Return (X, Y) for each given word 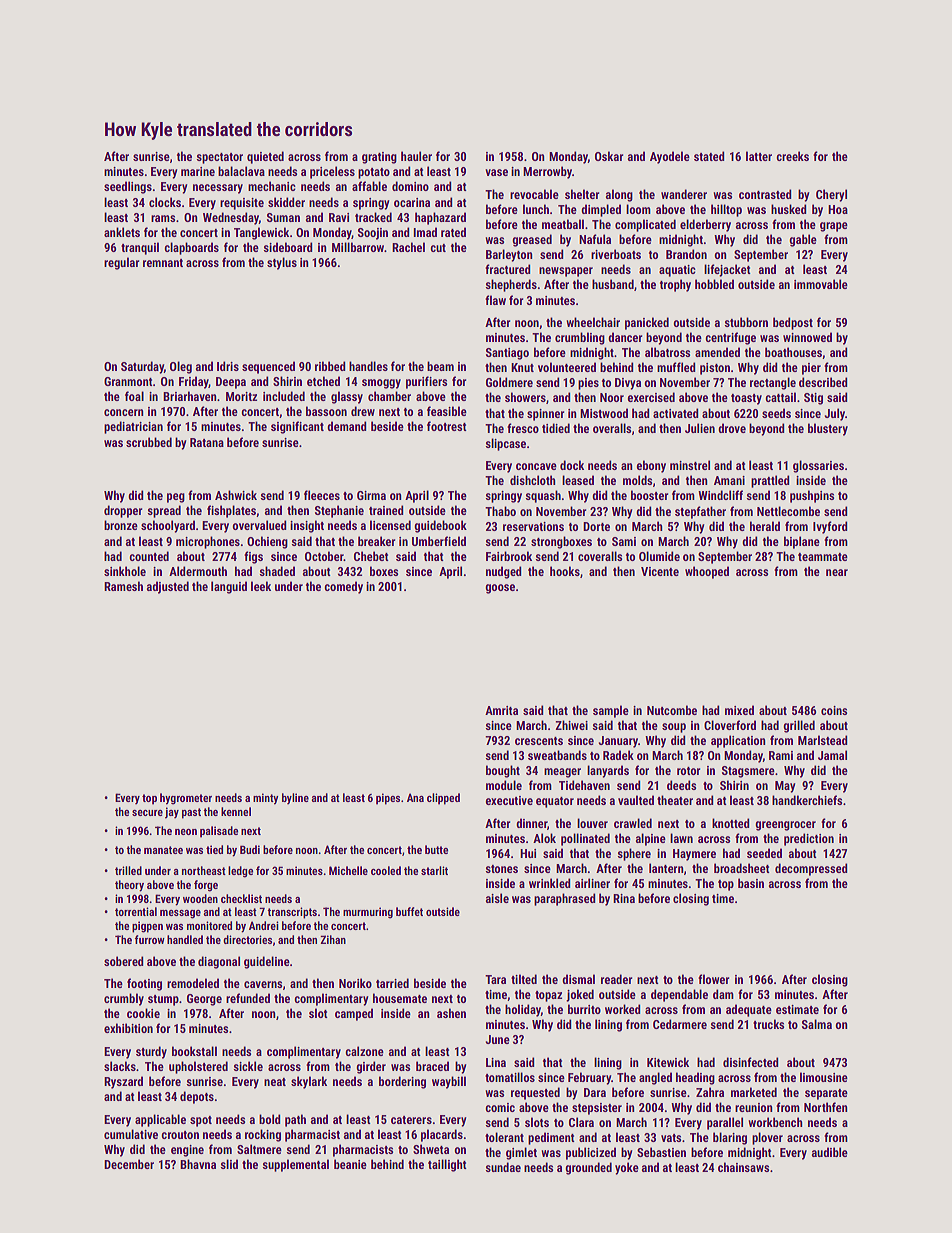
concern (124, 412)
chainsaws (743, 1167)
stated (709, 156)
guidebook (440, 526)
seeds (776, 413)
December (129, 1164)
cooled (386, 870)
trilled (128, 870)
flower (714, 979)
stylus (282, 263)
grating (379, 158)
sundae (503, 1167)
